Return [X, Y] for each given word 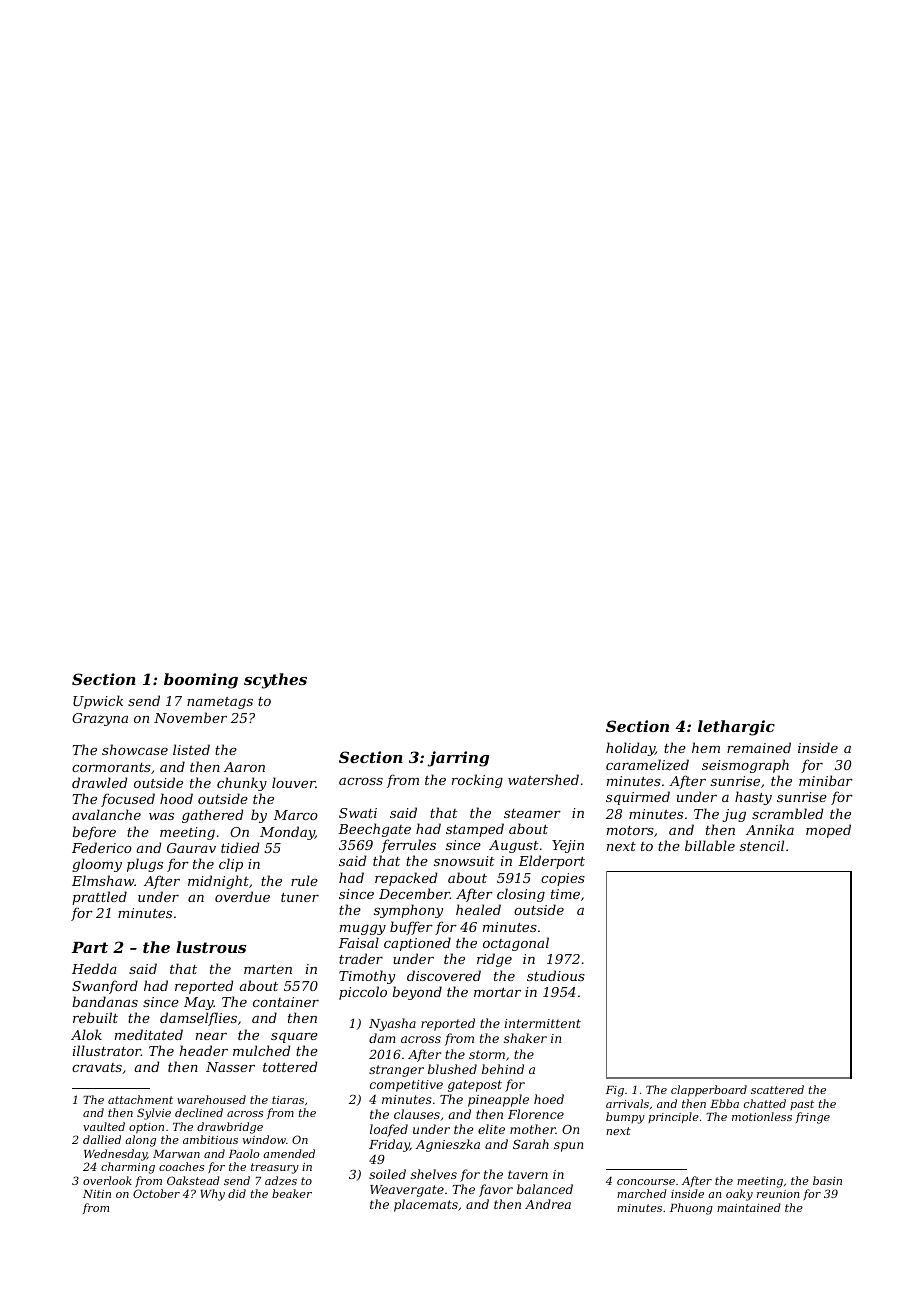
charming [128, 1168]
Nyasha [392, 1024]
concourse [646, 1182]
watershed [543, 779]
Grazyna [100, 719]
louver [294, 782]
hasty [753, 798]
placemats [426, 1205]
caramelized [647, 765]
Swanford [105, 987]
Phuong [691, 1209]
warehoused [211, 1099]
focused [128, 800]
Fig [615, 1091]
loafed [389, 1130]
